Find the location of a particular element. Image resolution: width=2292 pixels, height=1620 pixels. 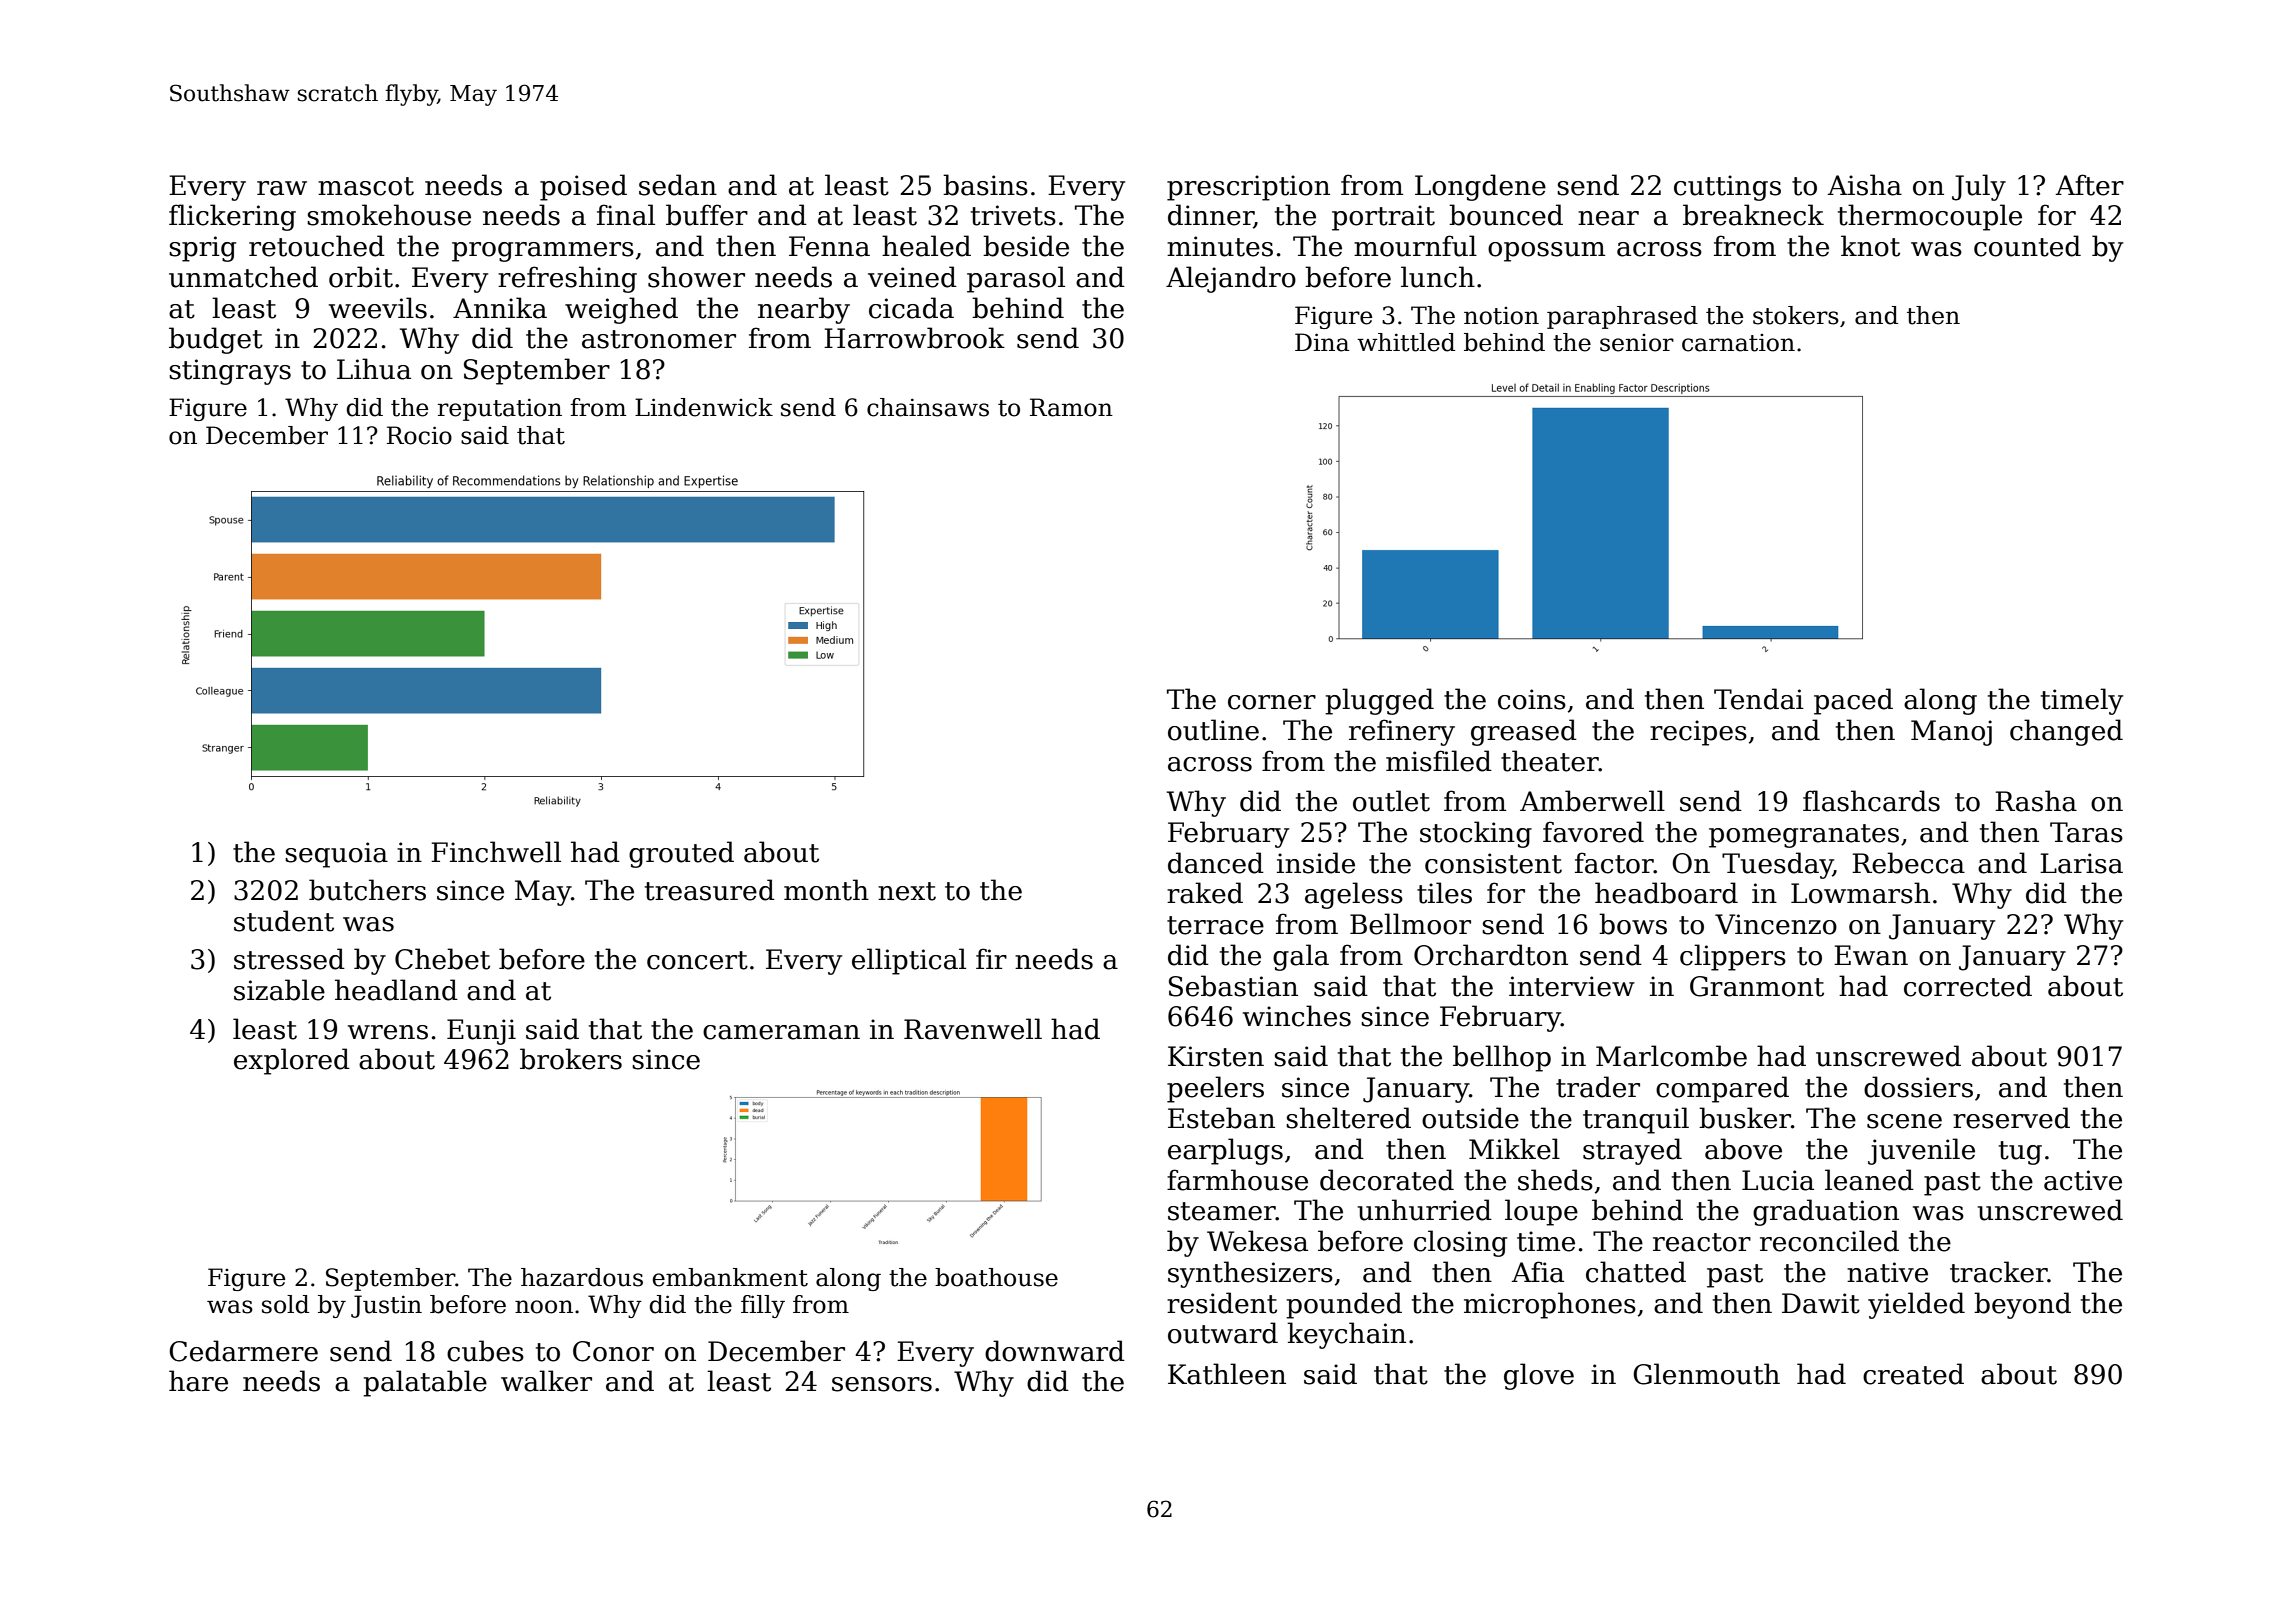

Granmont is located at coordinates (1757, 986).
